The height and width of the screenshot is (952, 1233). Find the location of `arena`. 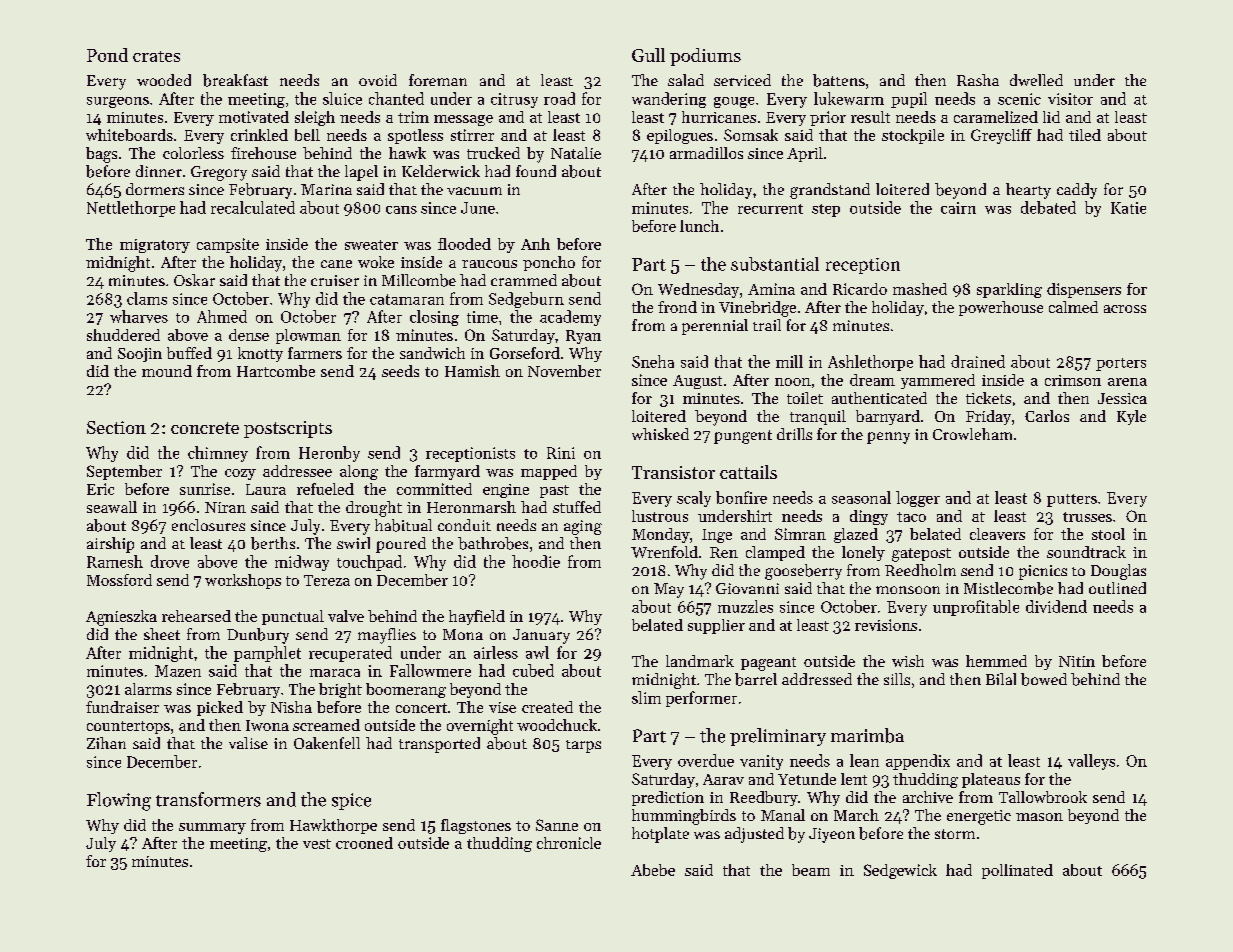

arena is located at coordinates (1127, 382).
